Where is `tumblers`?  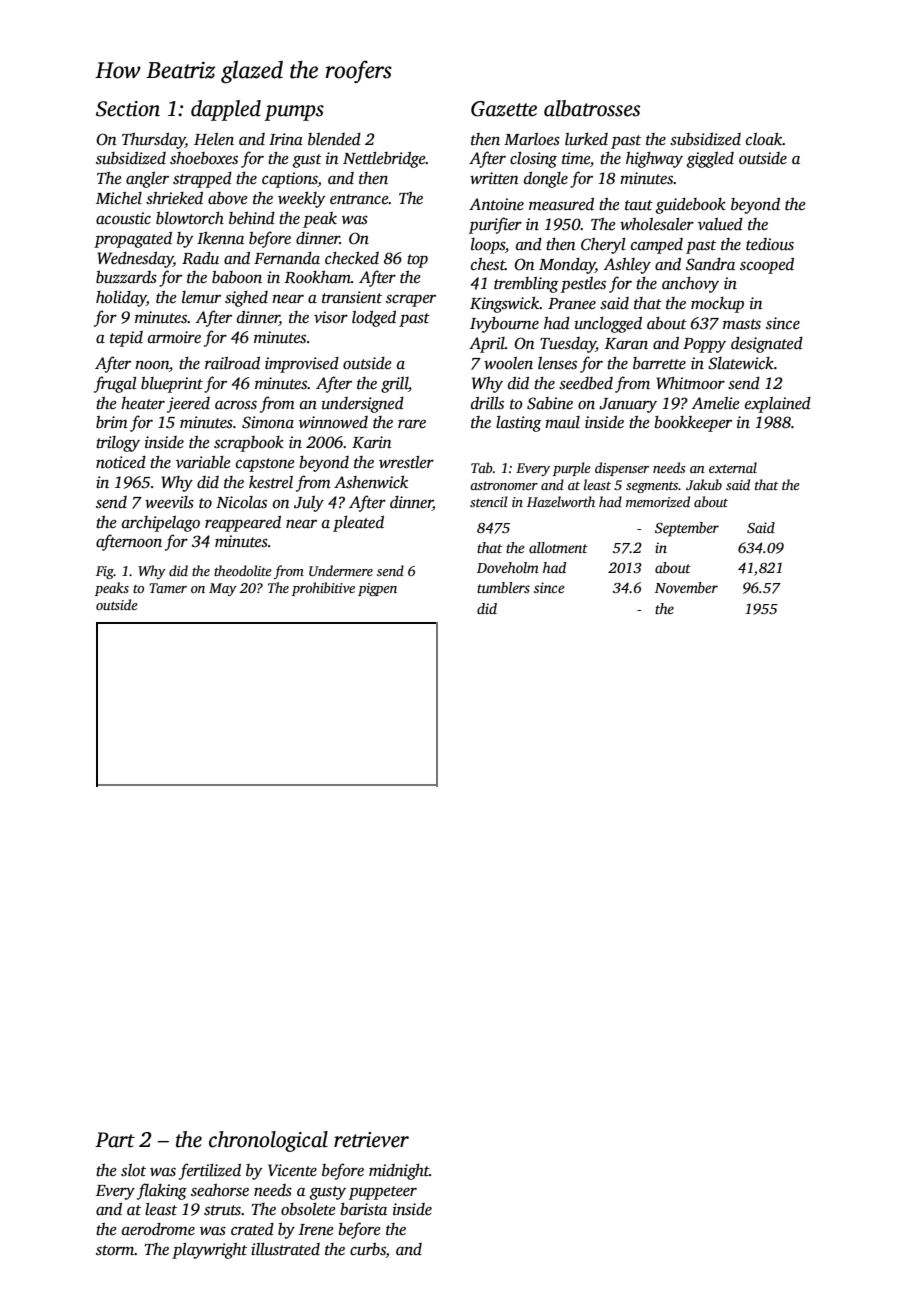 tumblers is located at coordinates (503, 587).
